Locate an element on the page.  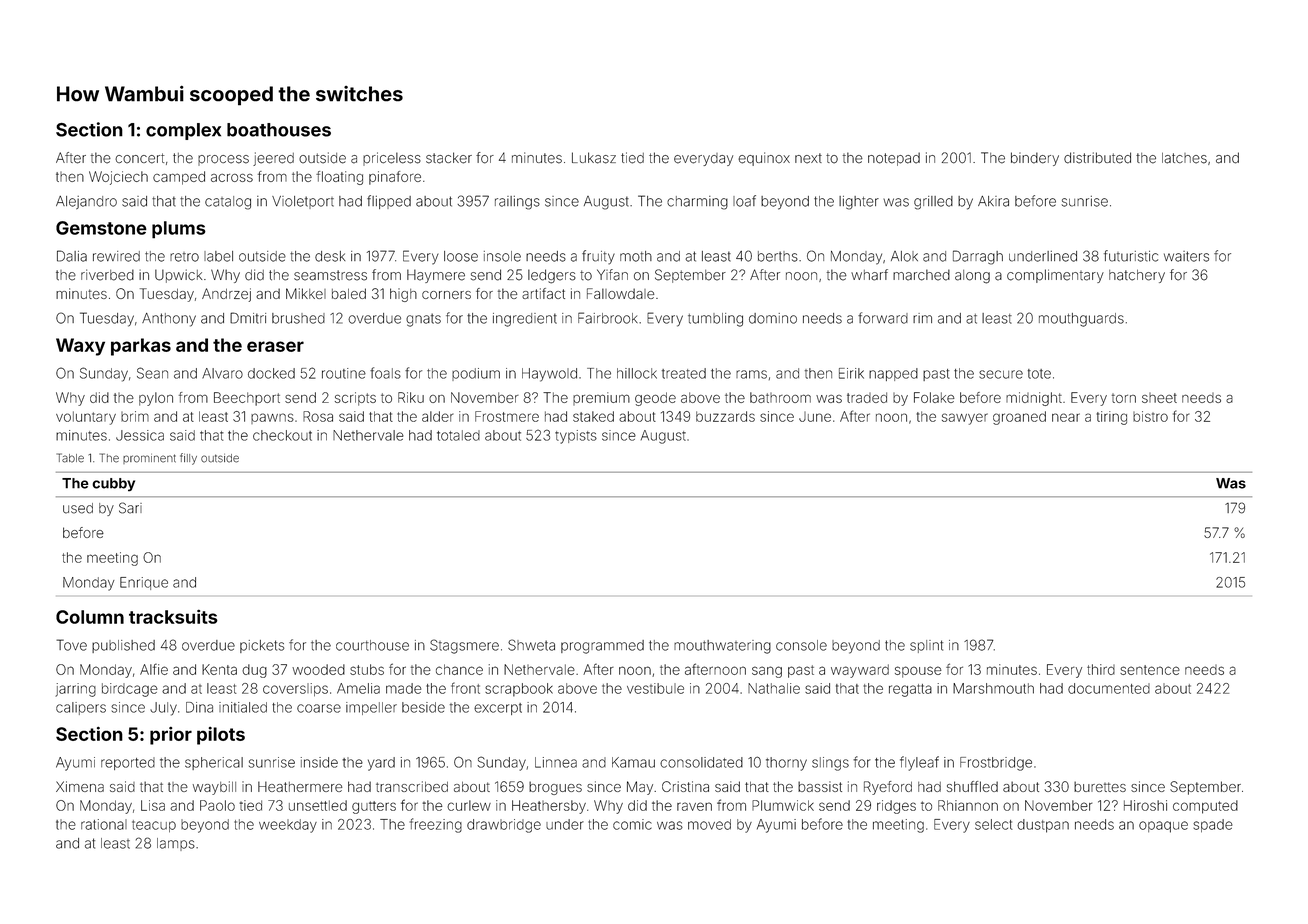
docked is located at coordinates (271, 373).
